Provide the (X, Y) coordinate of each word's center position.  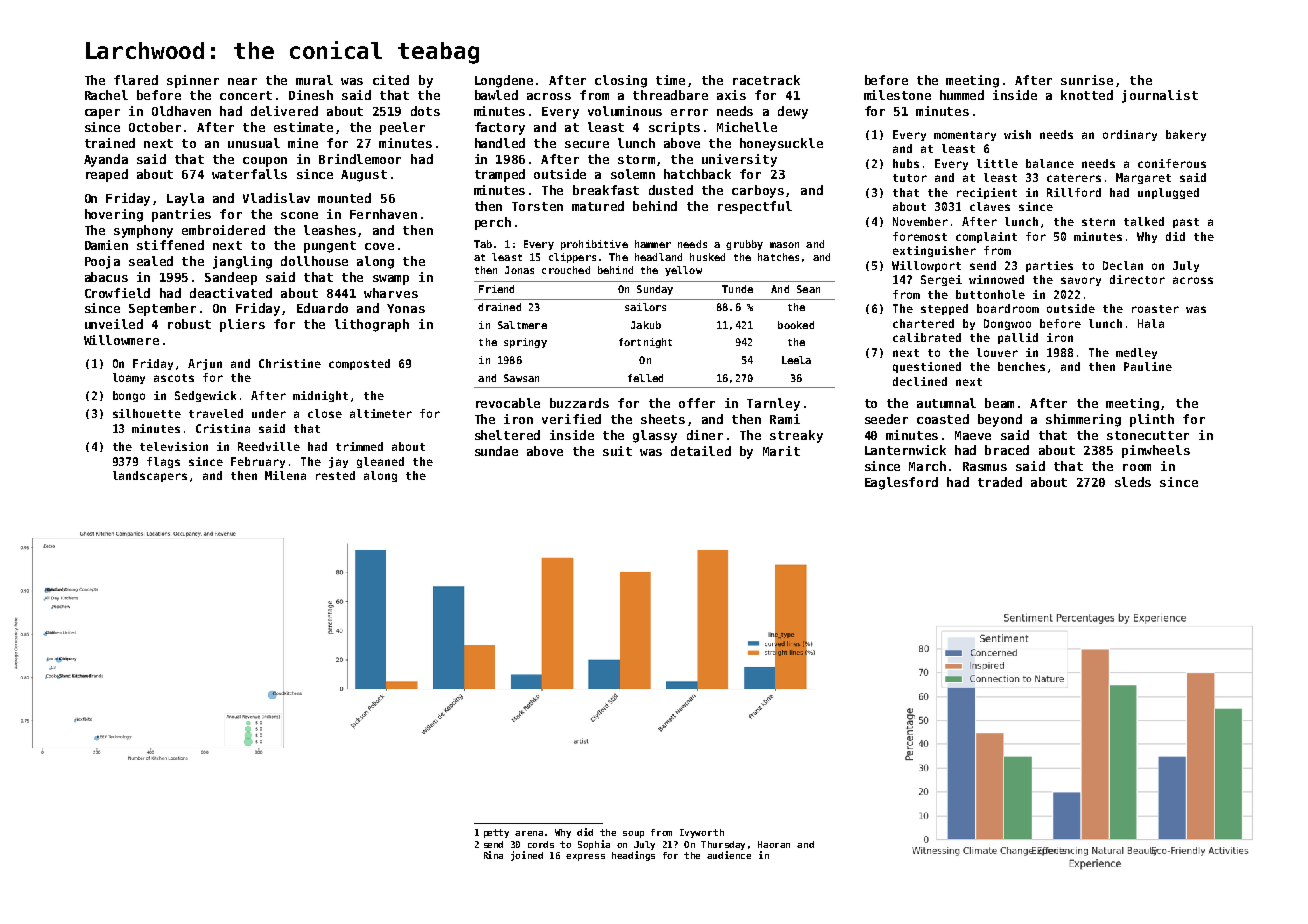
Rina (493, 855)
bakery (1186, 135)
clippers (572, 258)
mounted (344, 198)
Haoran (774, 844)
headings (633, 856)
